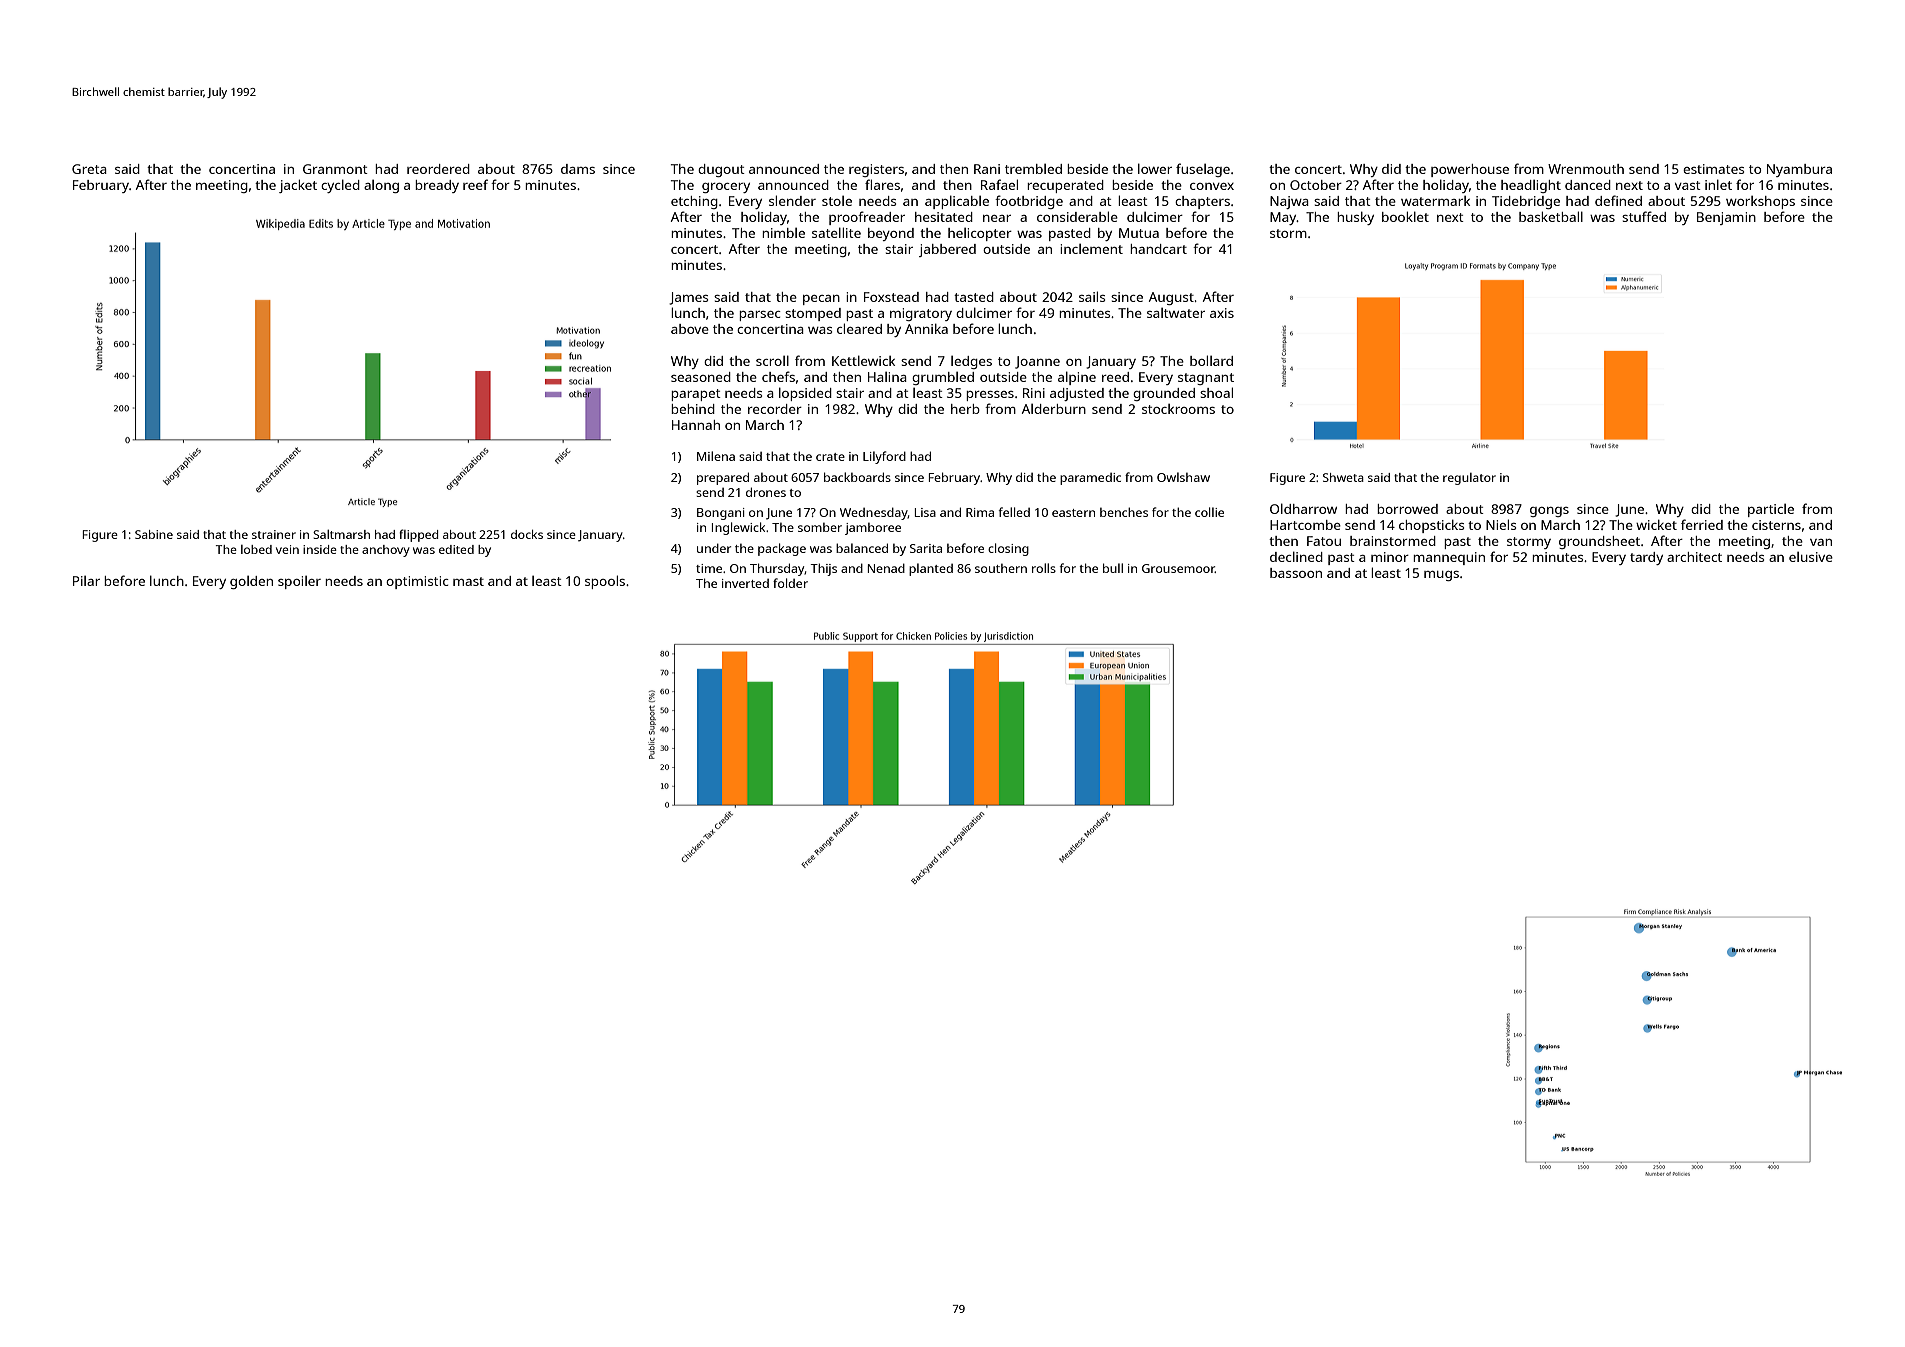  I want to click on lobed, so click(256, 549).
